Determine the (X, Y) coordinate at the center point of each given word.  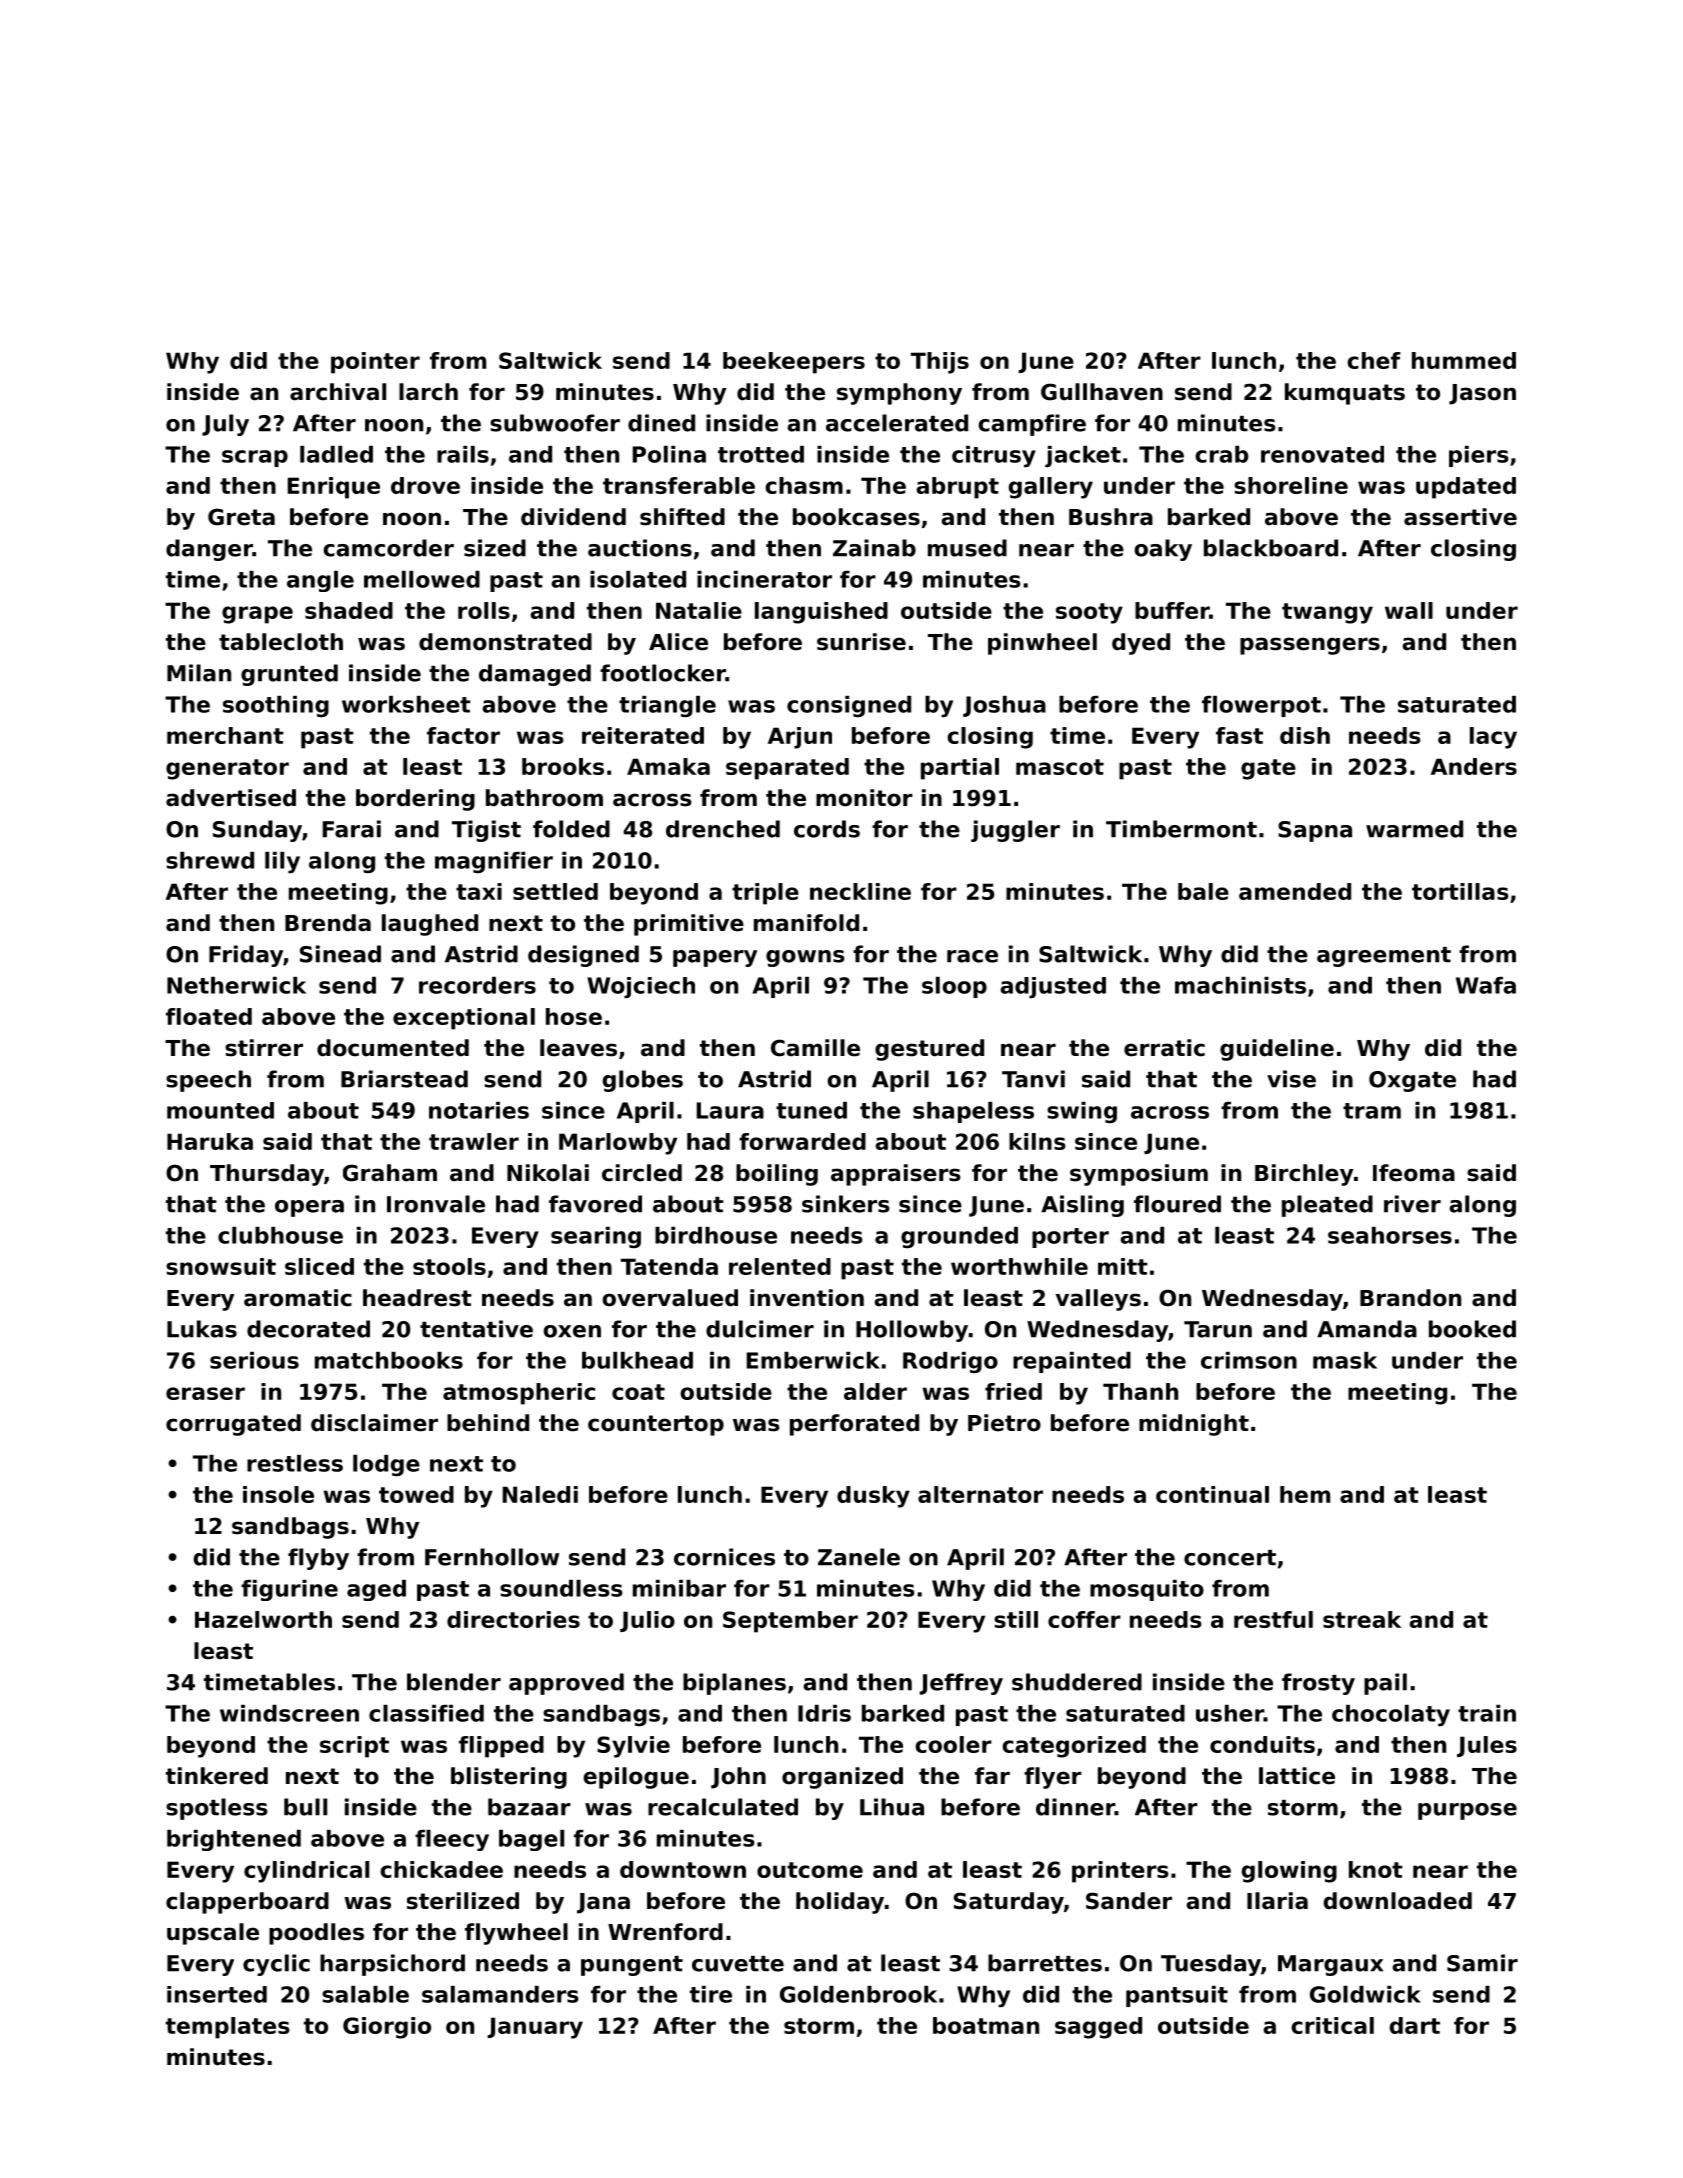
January (535, 2028)
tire (711, 1994)
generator (227, 769)
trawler (474, 1141)
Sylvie (633, 1747)
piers (1479, 456)
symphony (899, 394)
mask (1345, 1360)
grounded (959, 1237)
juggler (1015, 831)
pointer (375, 363)
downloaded (1398, 1901)
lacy (1493, 738)
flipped (501, 1747)
